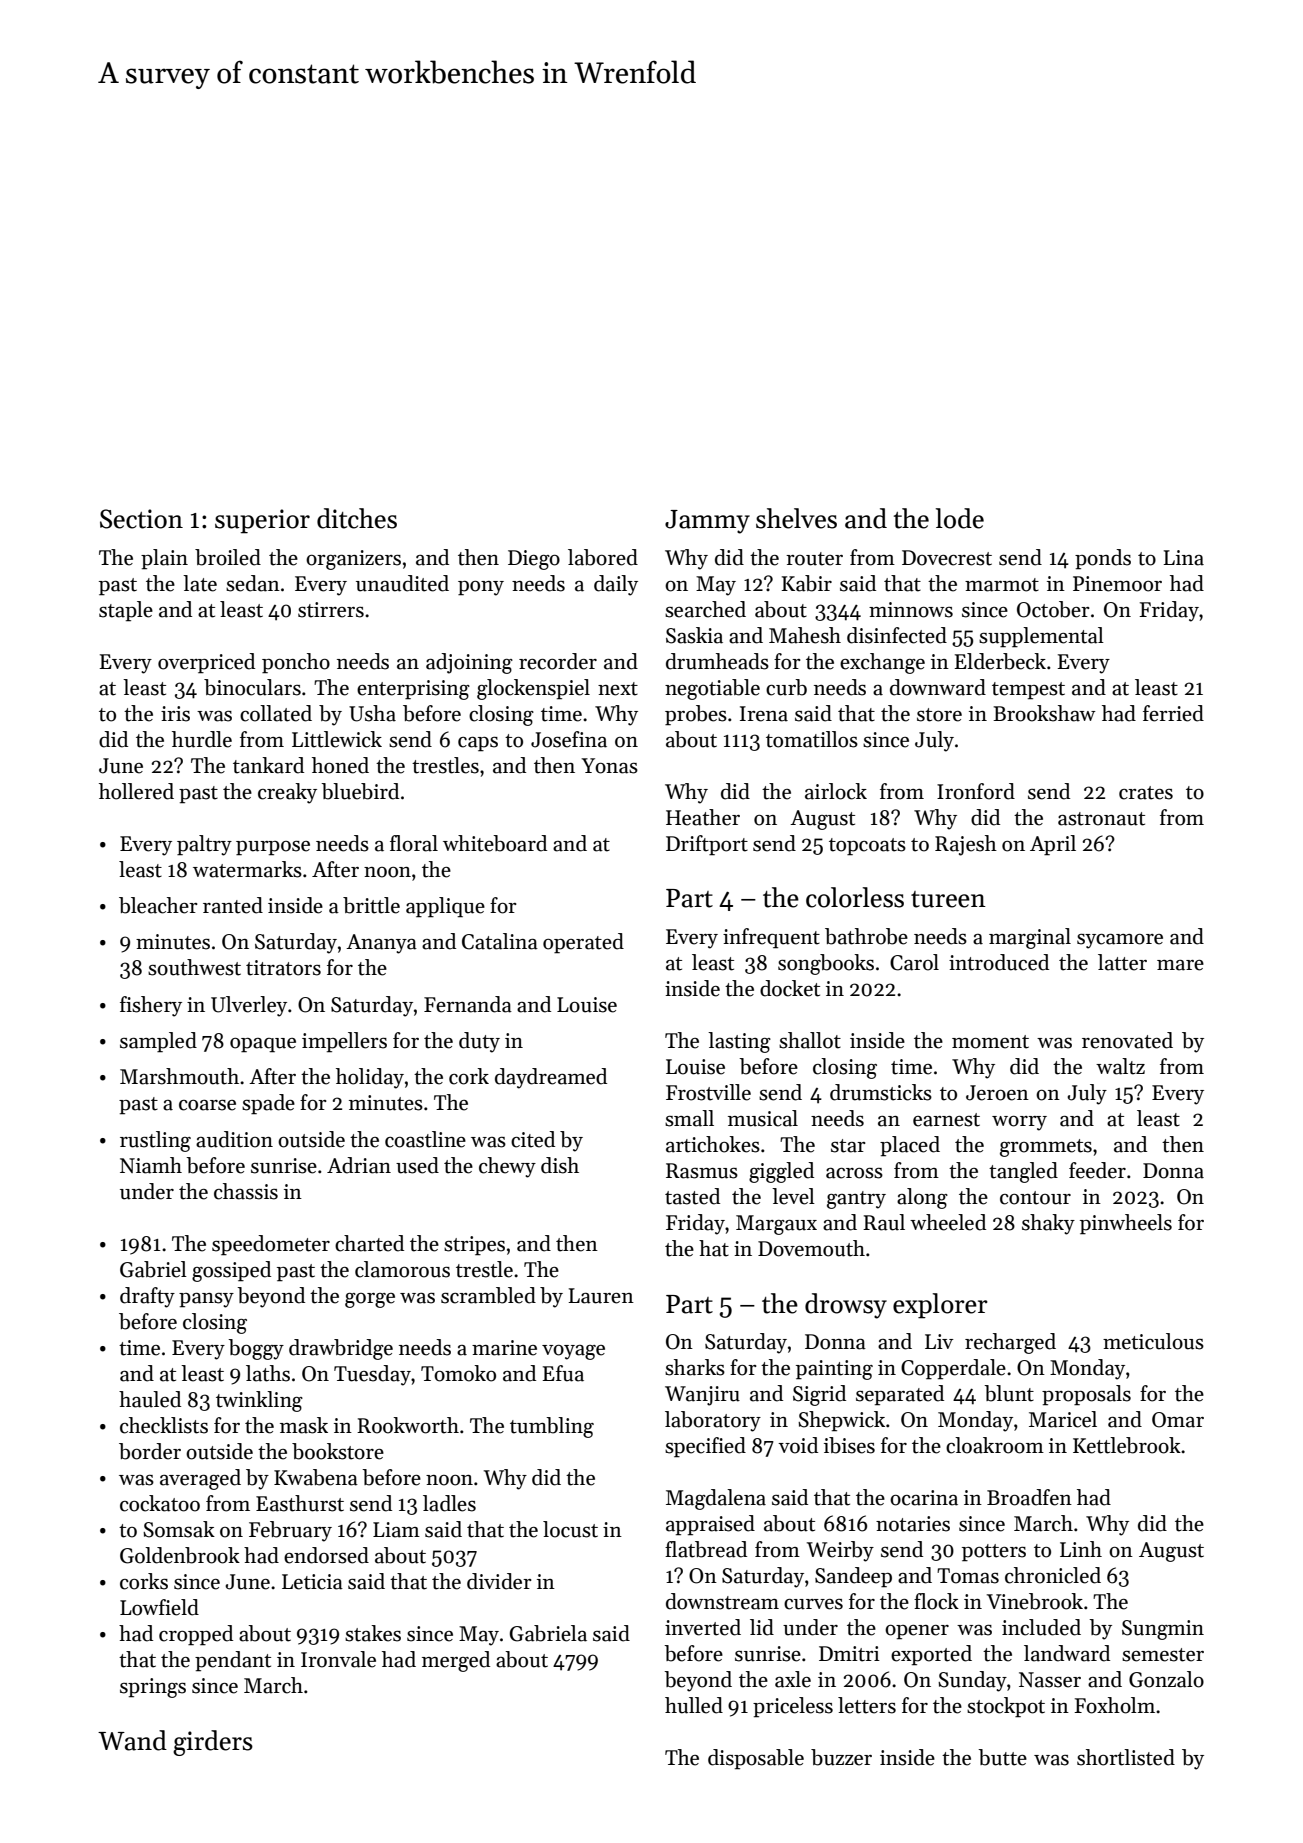 The height and width of the screenshot is (1843, 1303). Describe the element at coordinates (304, 1425) in the screenshot. I see `mask` at that location.
